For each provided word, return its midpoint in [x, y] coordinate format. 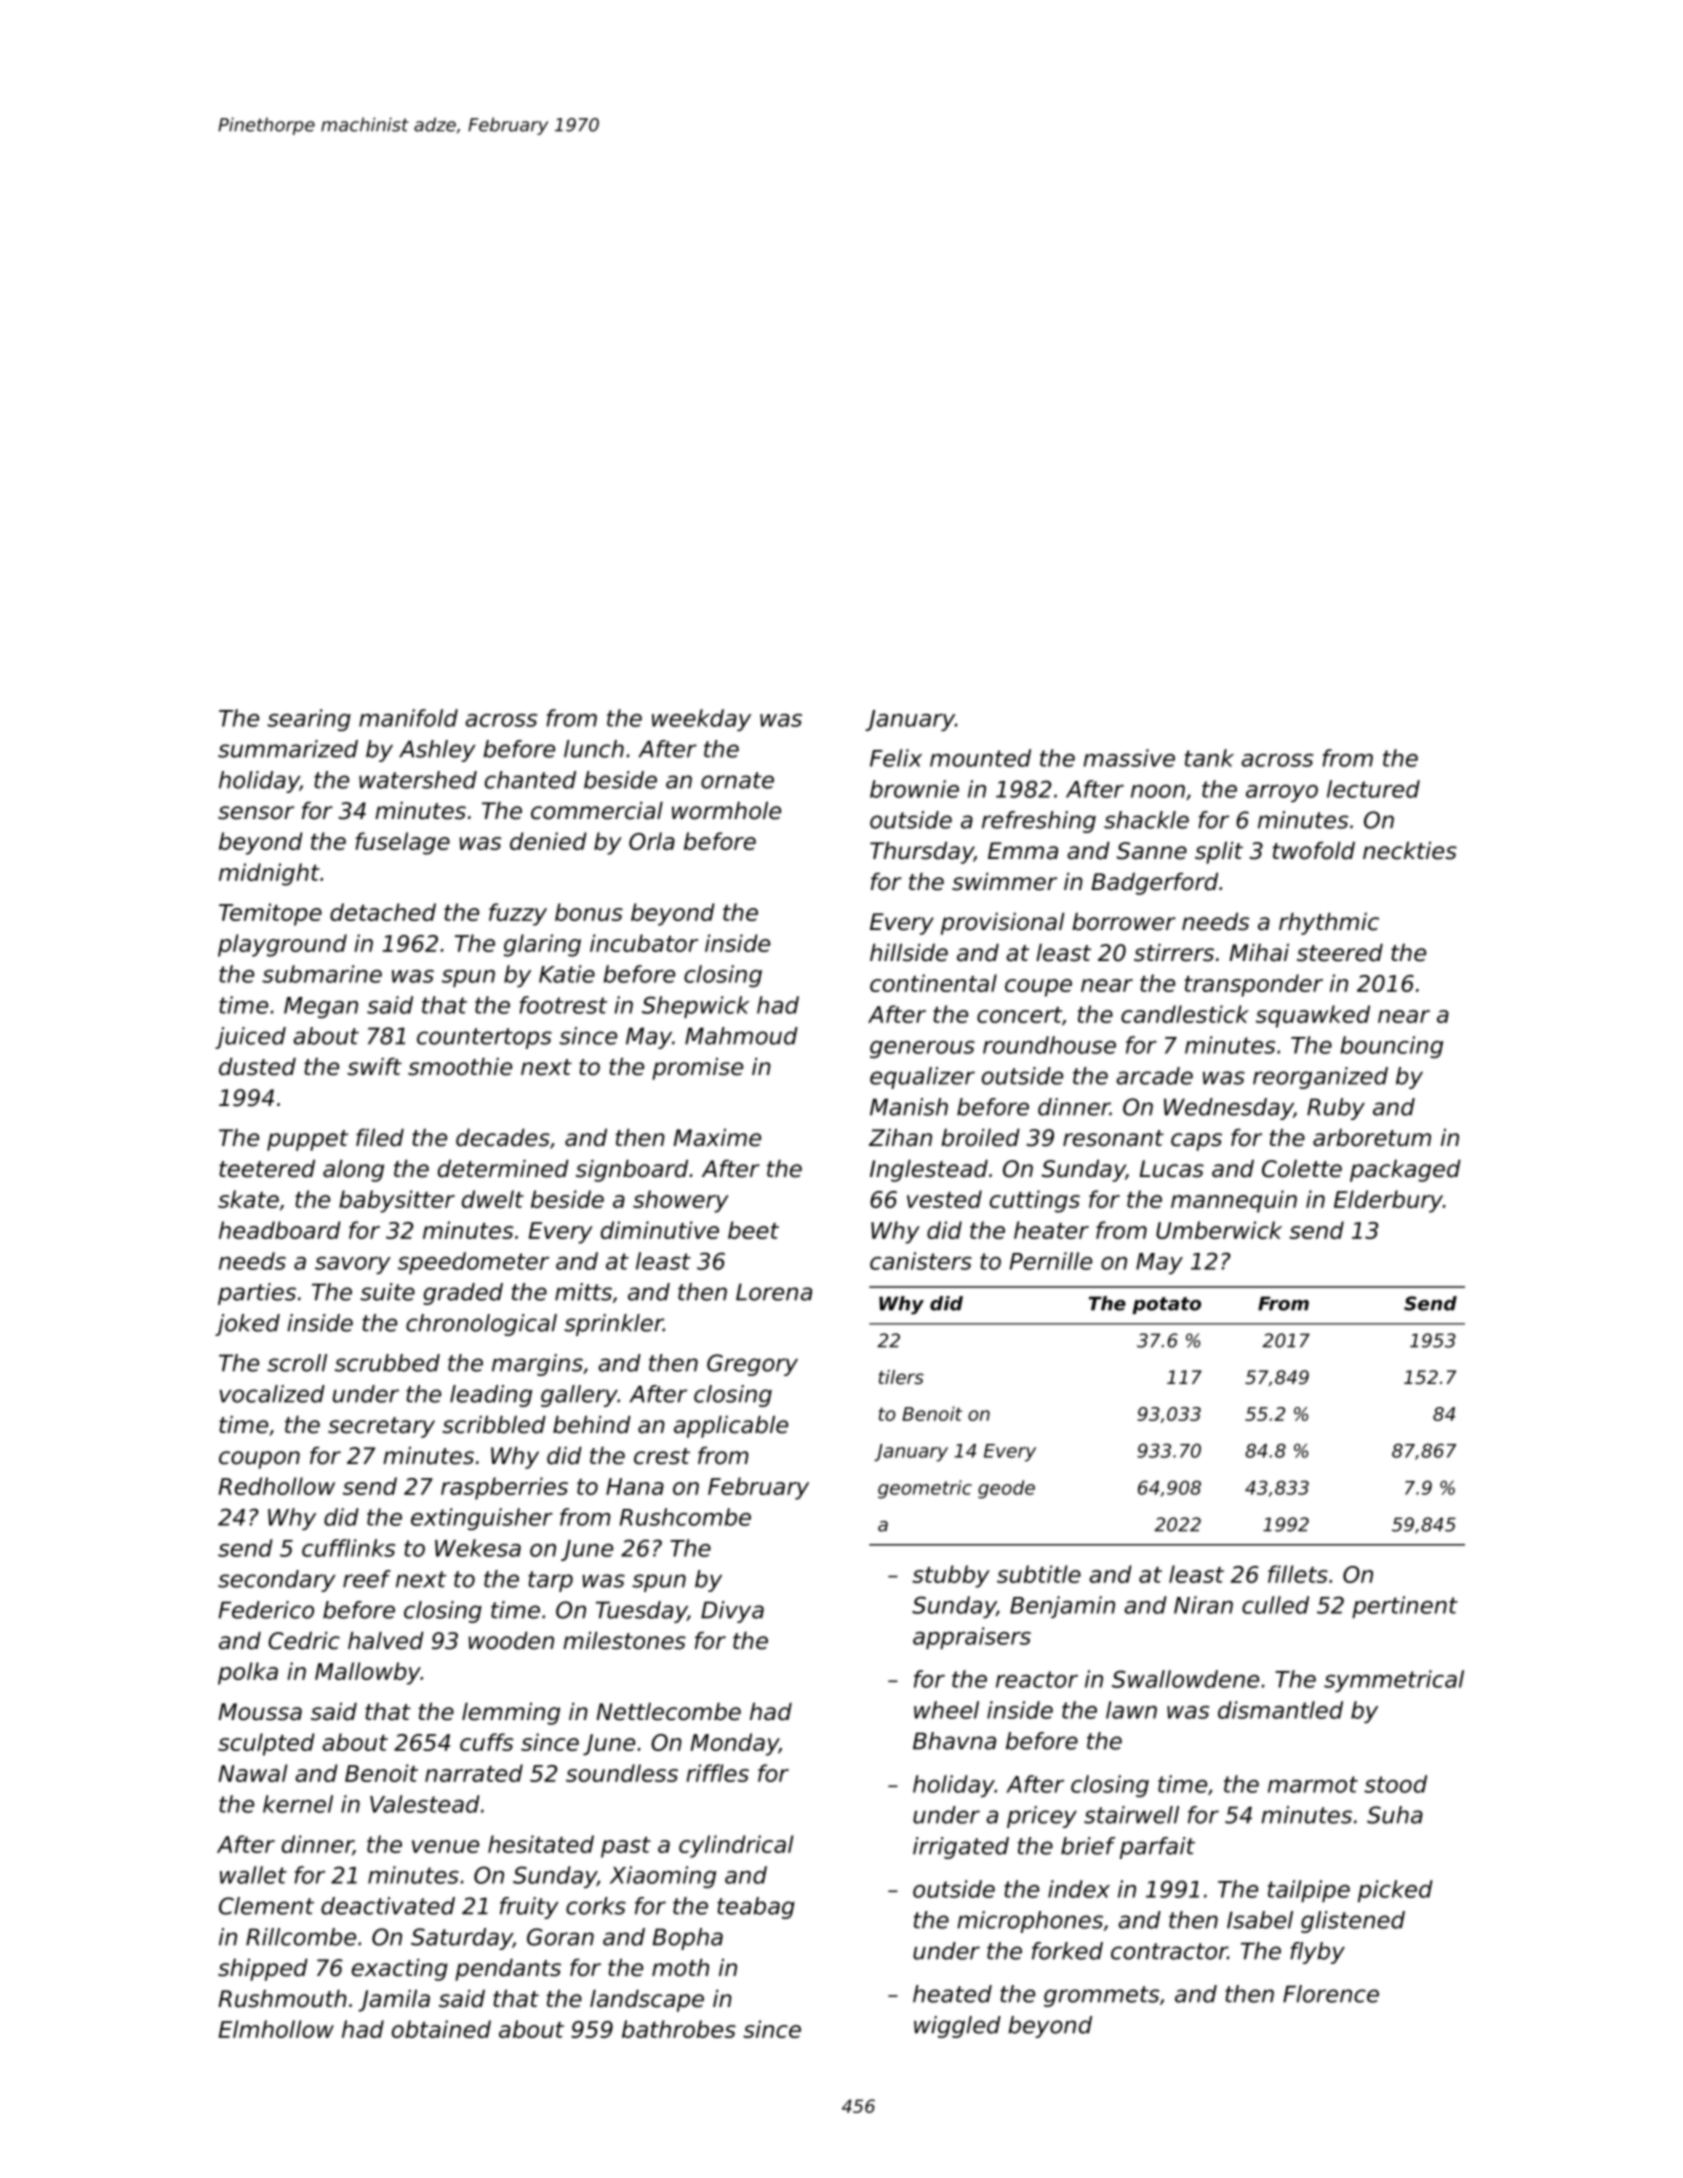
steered [1340, 953]
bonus [589, 912]
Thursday [922, 853]
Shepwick [696, 1007]
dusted [257, 1067]
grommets [1101, 1996]
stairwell [1131, 1815]
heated [952, 1994]
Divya [732, 1612]
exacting [400, 1970]
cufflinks [348, 1548]
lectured [1373, 789]
